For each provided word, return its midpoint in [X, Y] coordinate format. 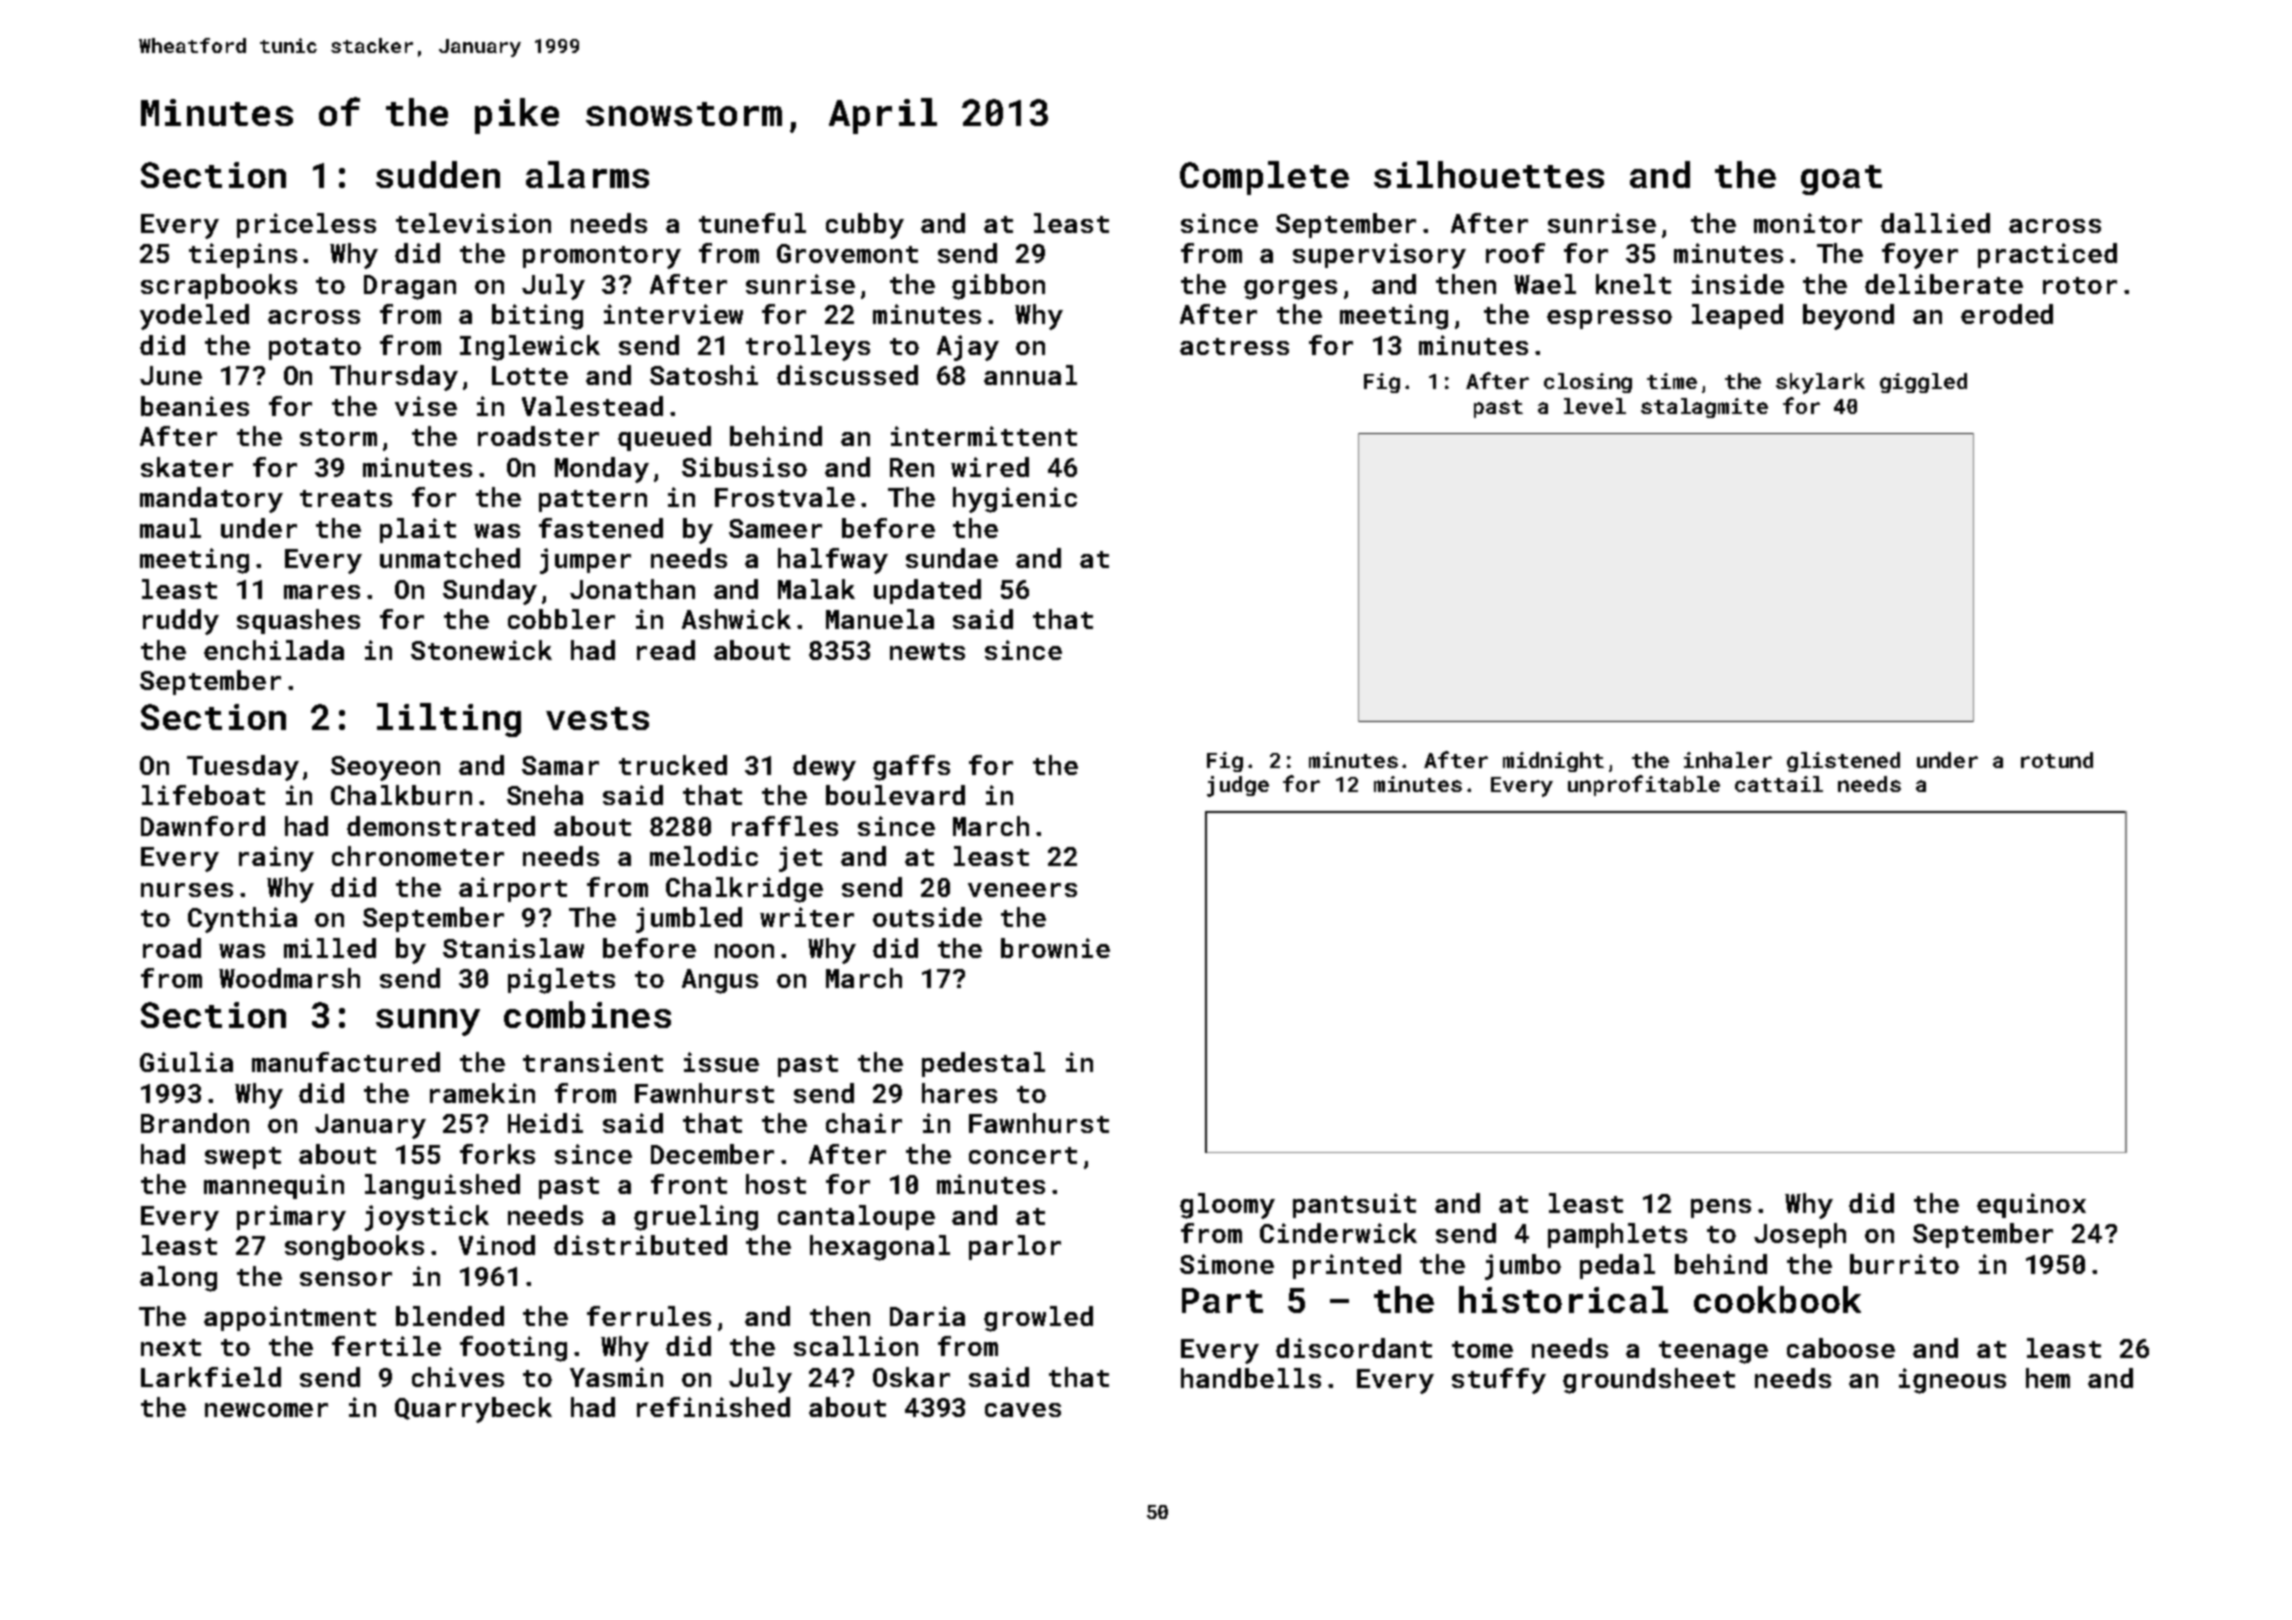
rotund [2057, 760]
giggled [1923, 383]
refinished [713, 1407]
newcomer [266, 1410]
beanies [195, 406]
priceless [306, 225]
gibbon [998, 287]
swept [243, 1158]
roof [1515, 253]
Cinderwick [1338, 1233]
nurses [187, 890]
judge [1238, 786]
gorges [1290, 290]
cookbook [1777, 1299]
